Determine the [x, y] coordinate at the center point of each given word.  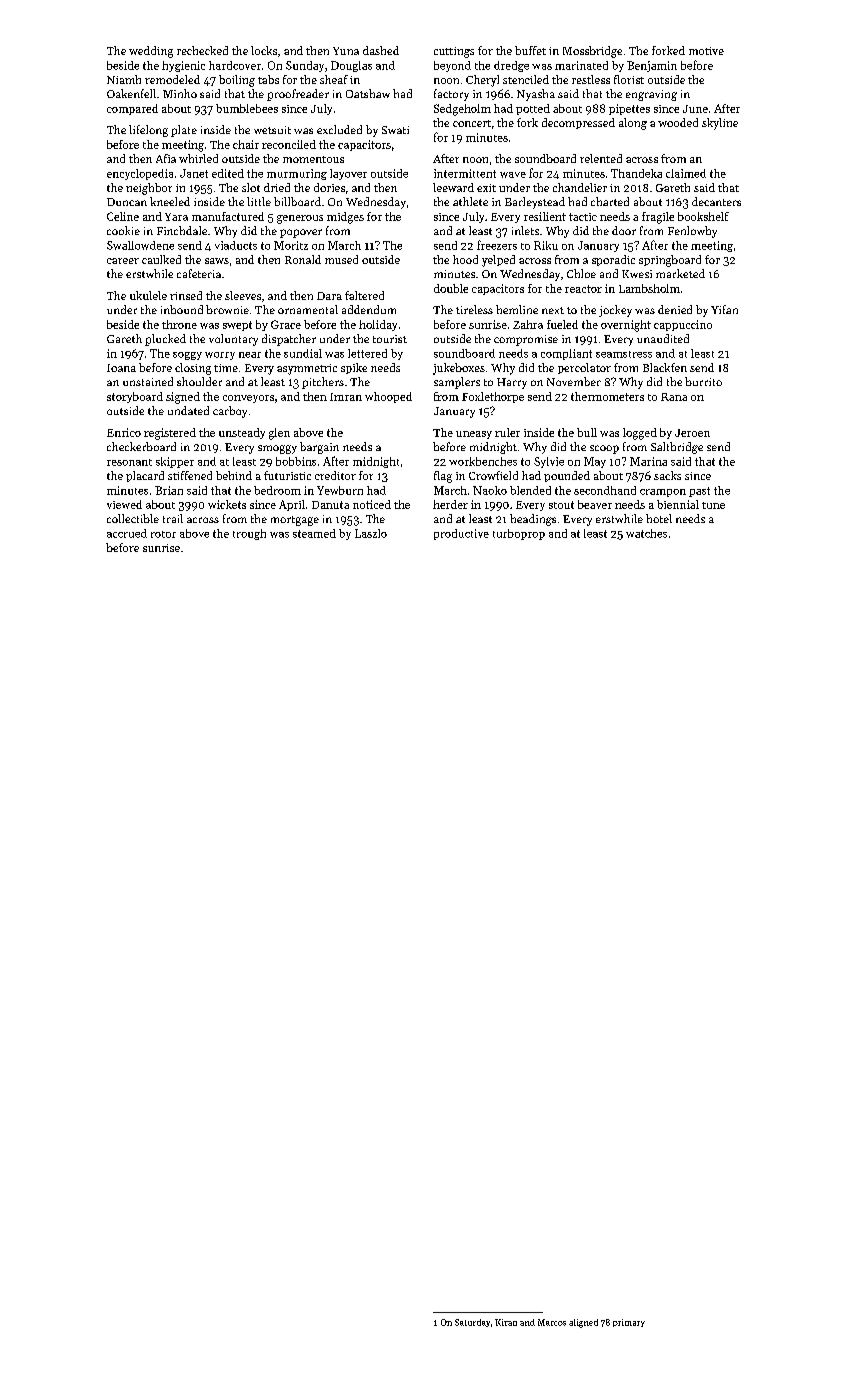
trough [249, 534]
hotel [659, 518]
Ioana [121, 368]
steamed [314, 533]
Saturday [472, 1323]
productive [461, 534]
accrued [127, 533]
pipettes [629, 109]
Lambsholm [649, 288]
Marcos [552, 1322]
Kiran [506, 1322]
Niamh [124, 79]
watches [646, 533]
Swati [395, 130]
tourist [390, 339]
